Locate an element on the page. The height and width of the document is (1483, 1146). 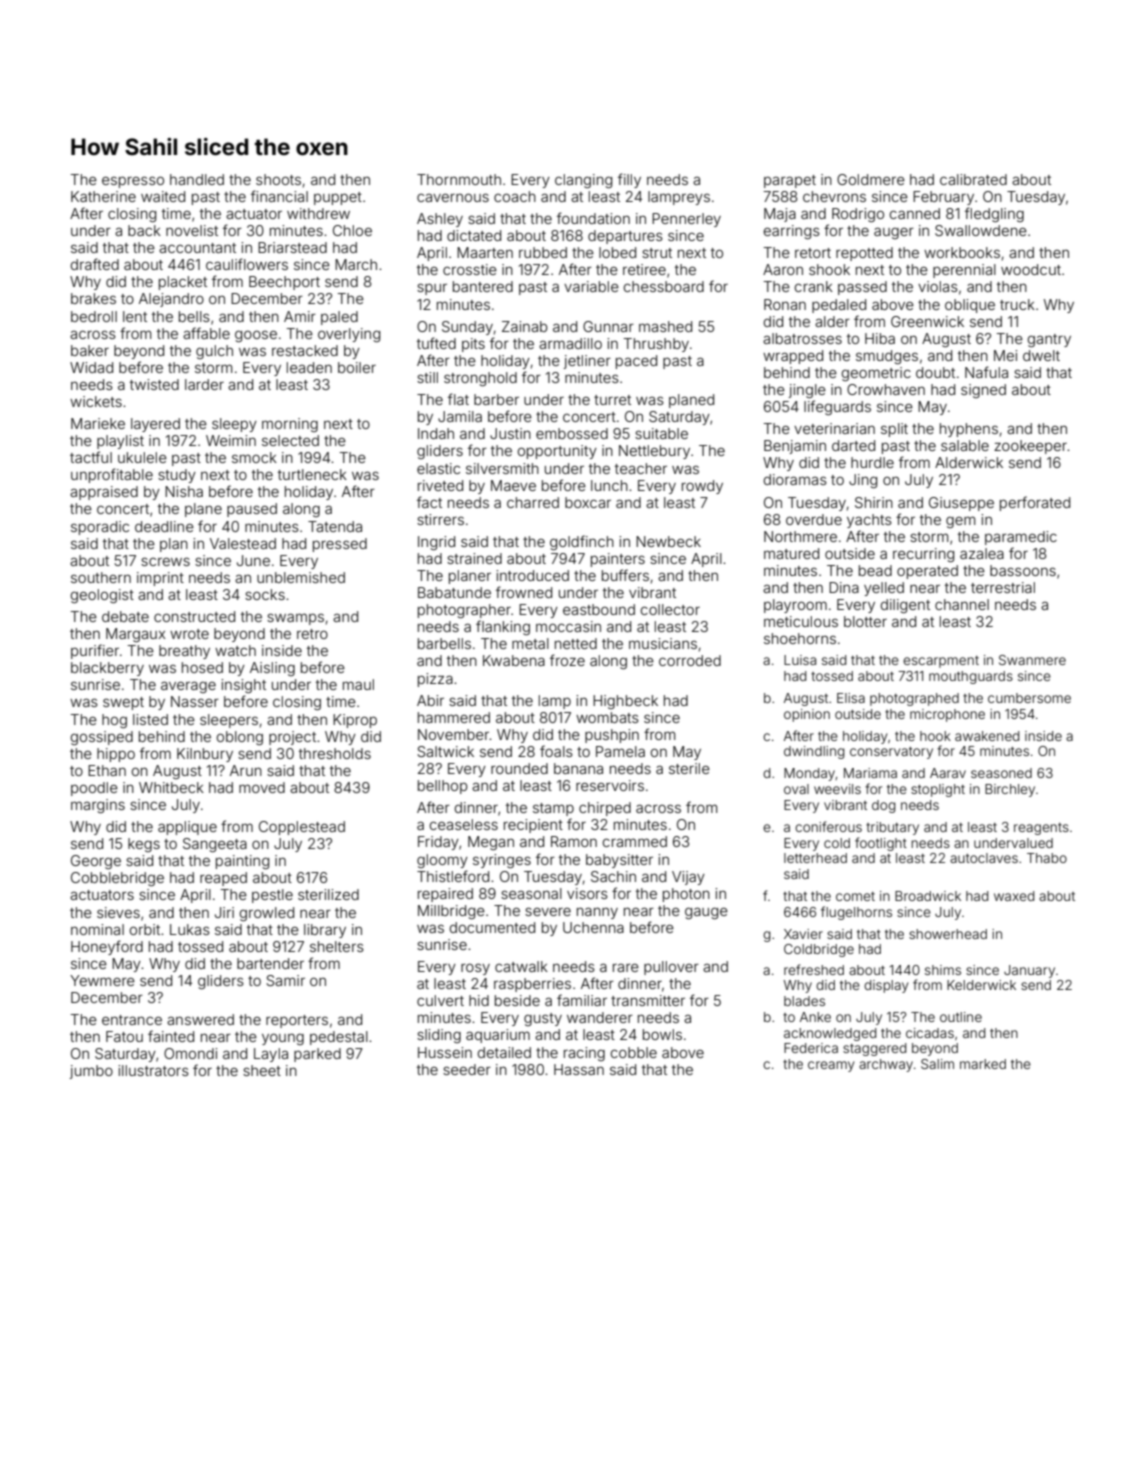
rowdy is located at coordinates (702, 487).
